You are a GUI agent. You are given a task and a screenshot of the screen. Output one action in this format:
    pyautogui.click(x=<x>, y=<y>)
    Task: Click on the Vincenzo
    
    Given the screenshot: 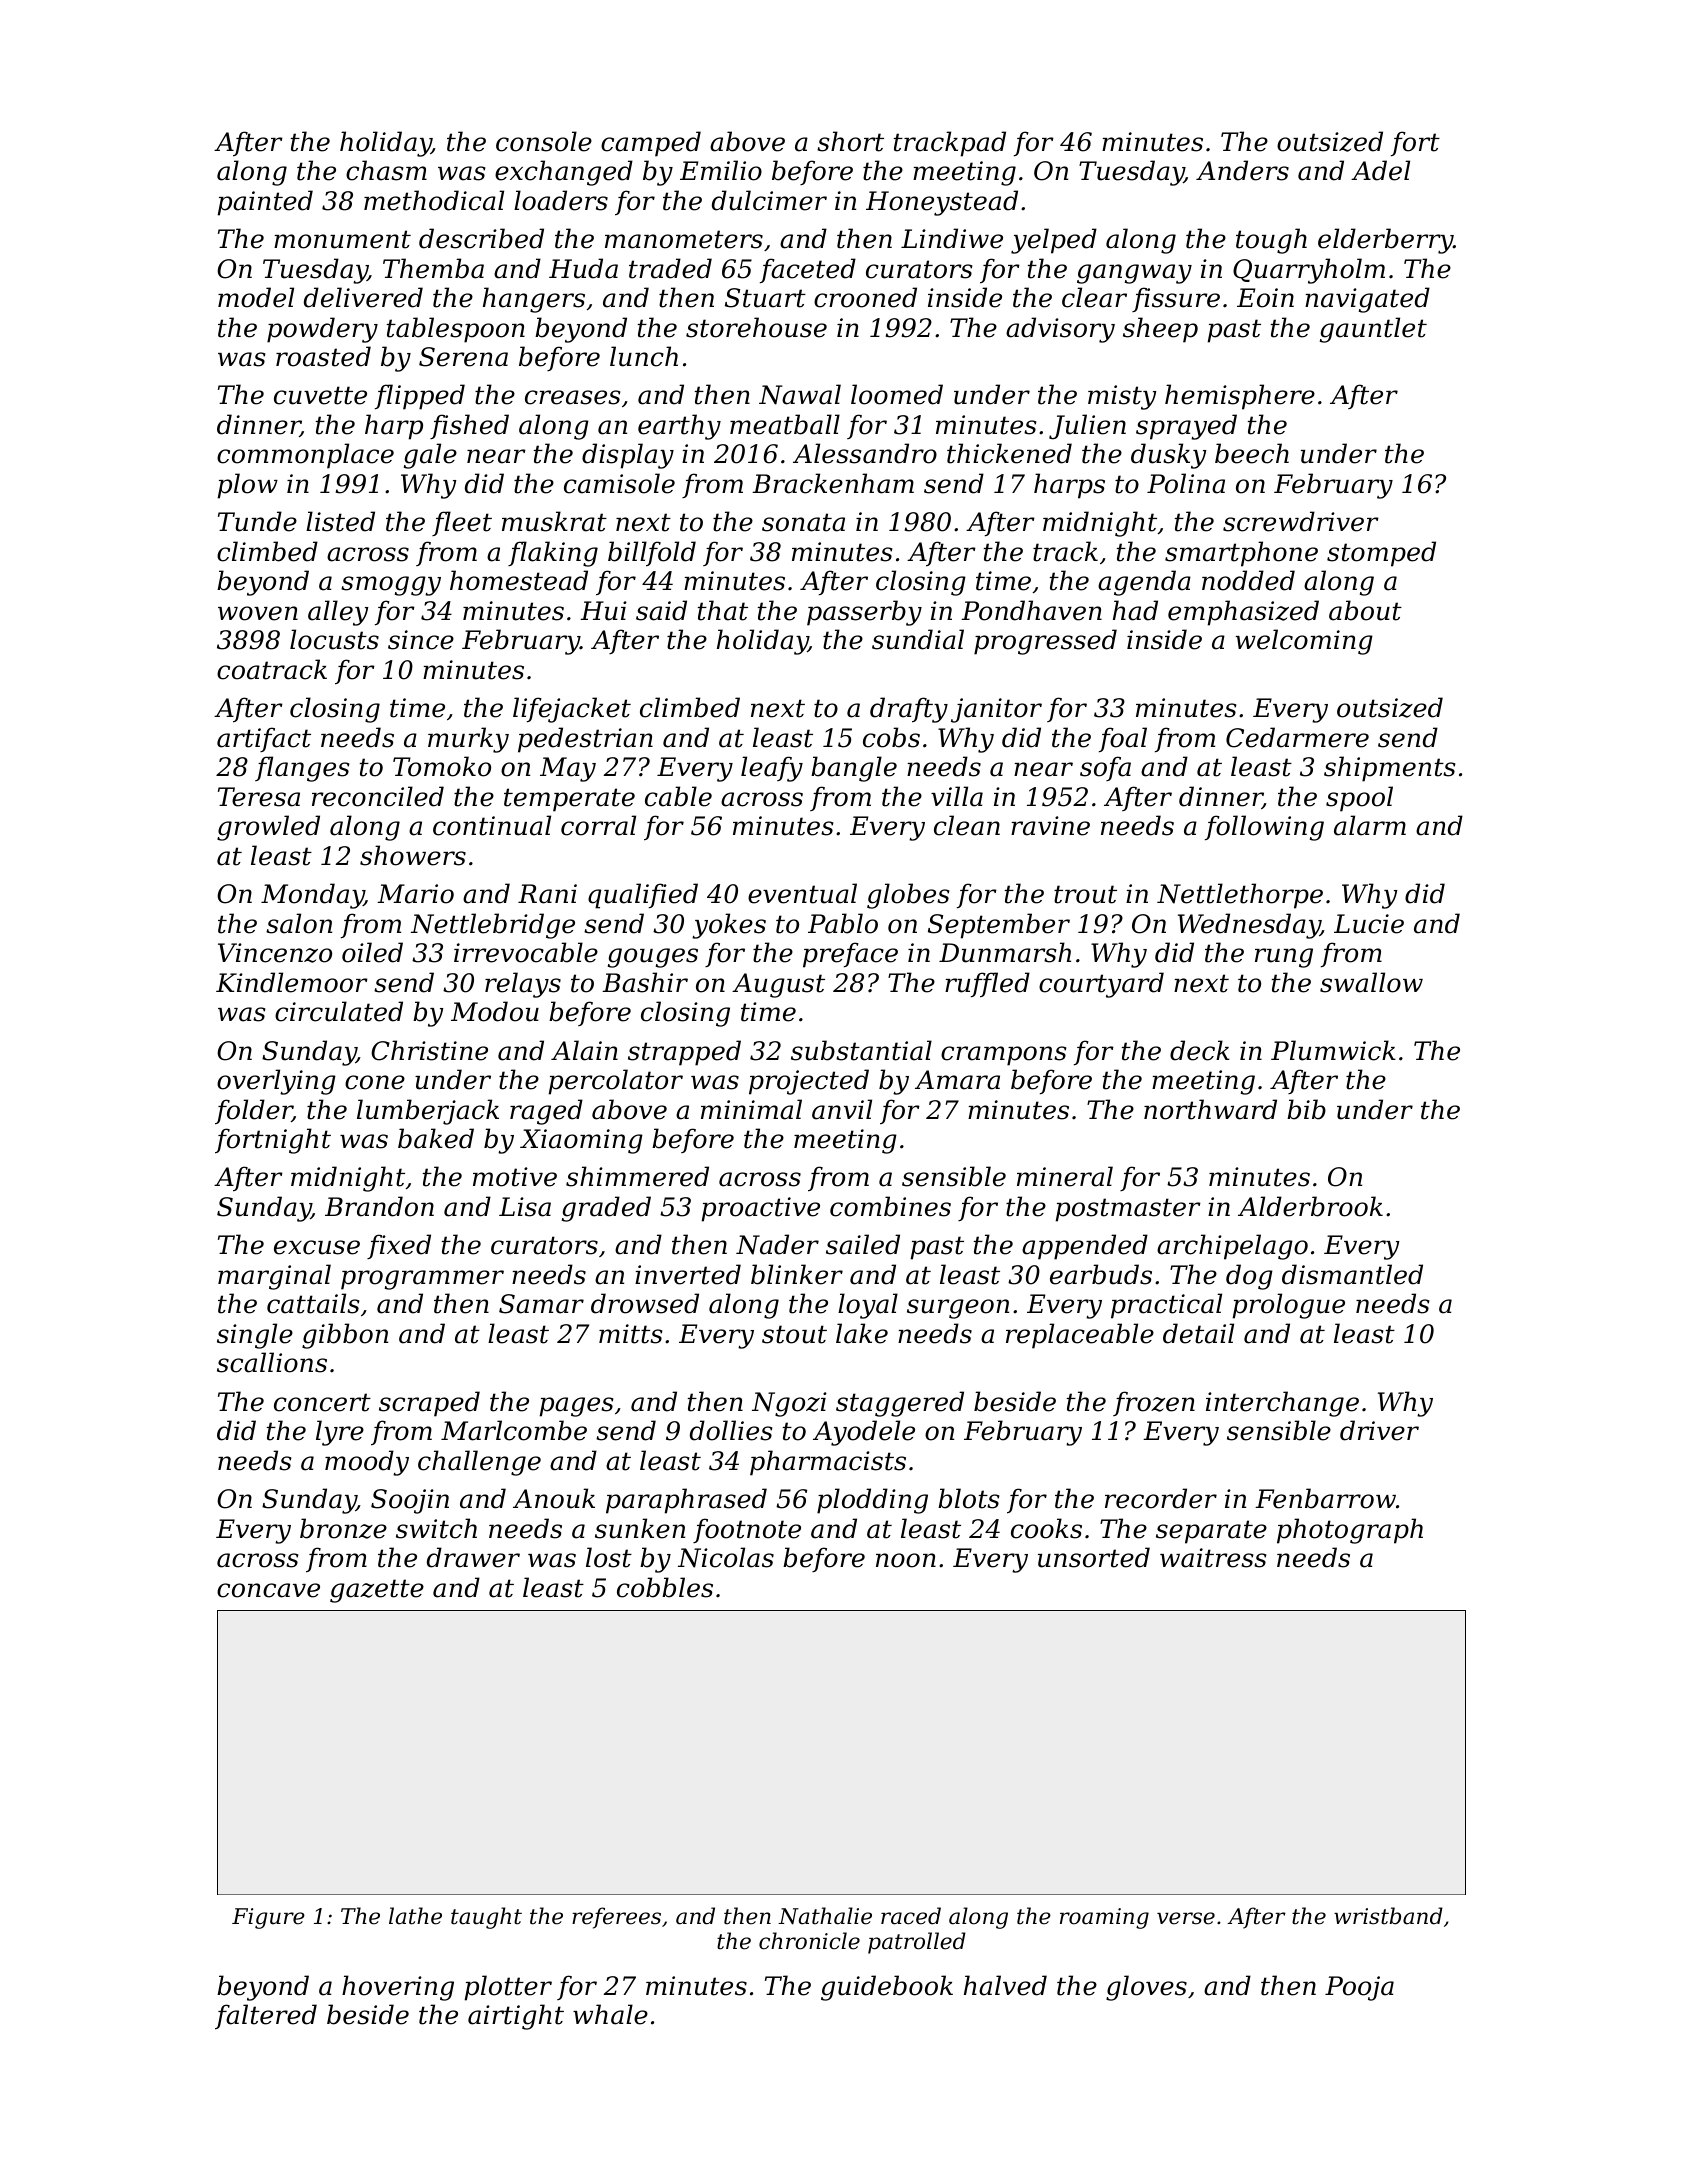 What is the action you would take?
    pyautogui.click(x=275, y=953)
